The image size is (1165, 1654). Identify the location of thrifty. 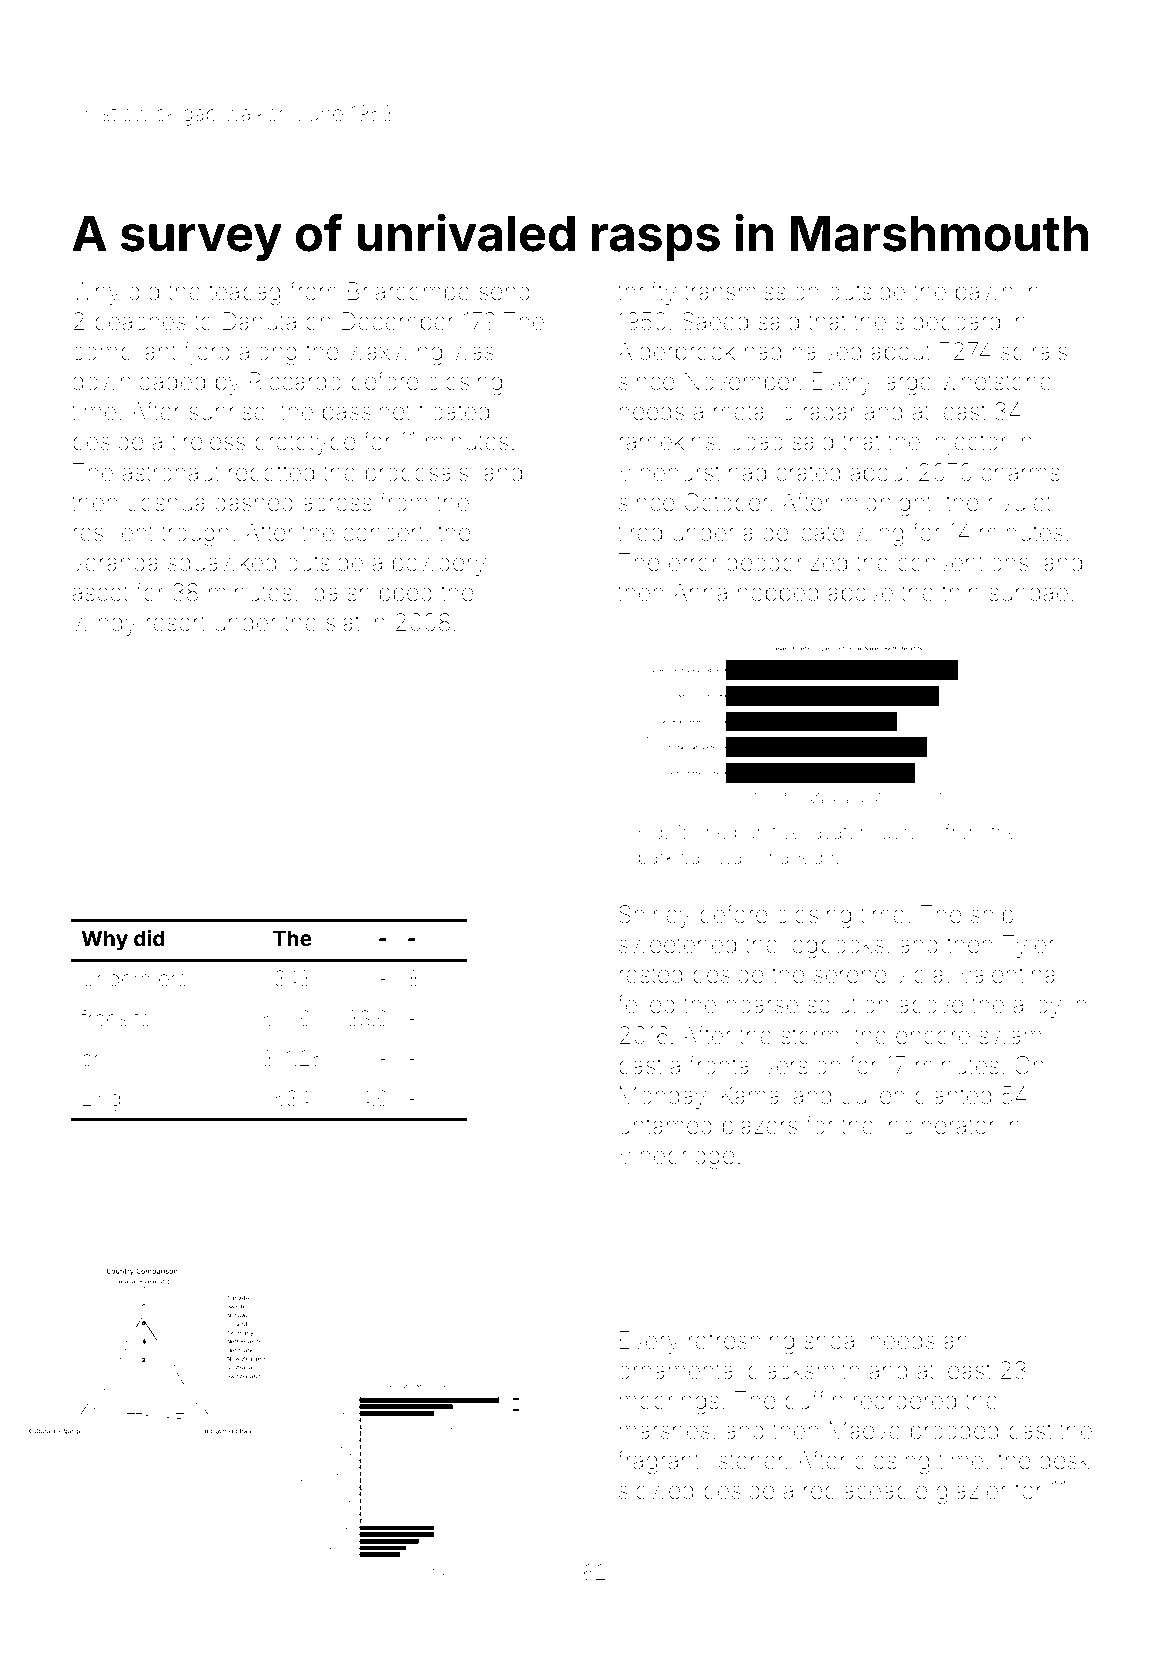
(647, 293).
